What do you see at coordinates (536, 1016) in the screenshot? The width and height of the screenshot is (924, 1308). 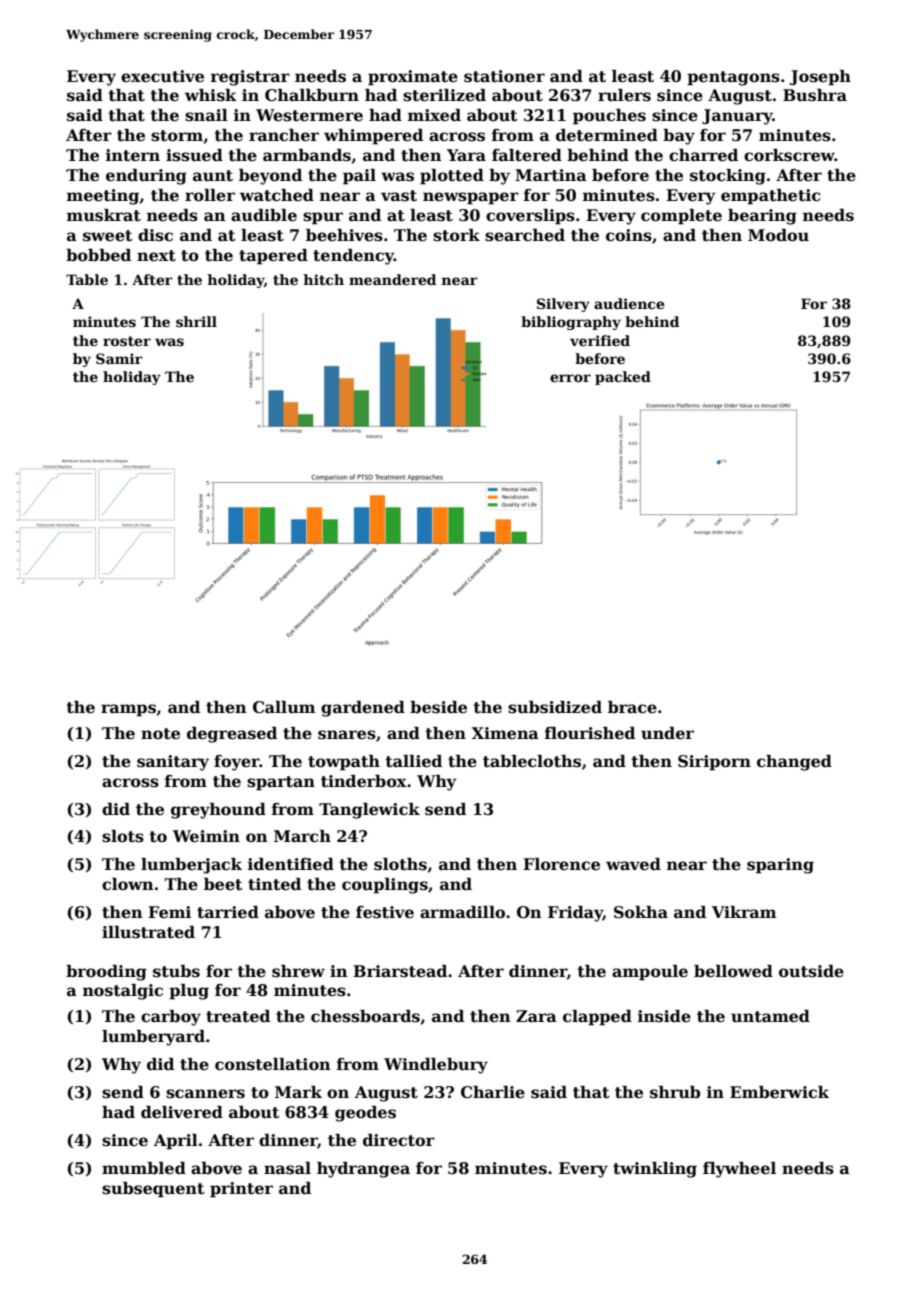 I see `Zara` at bounding box center [536, 1016].
